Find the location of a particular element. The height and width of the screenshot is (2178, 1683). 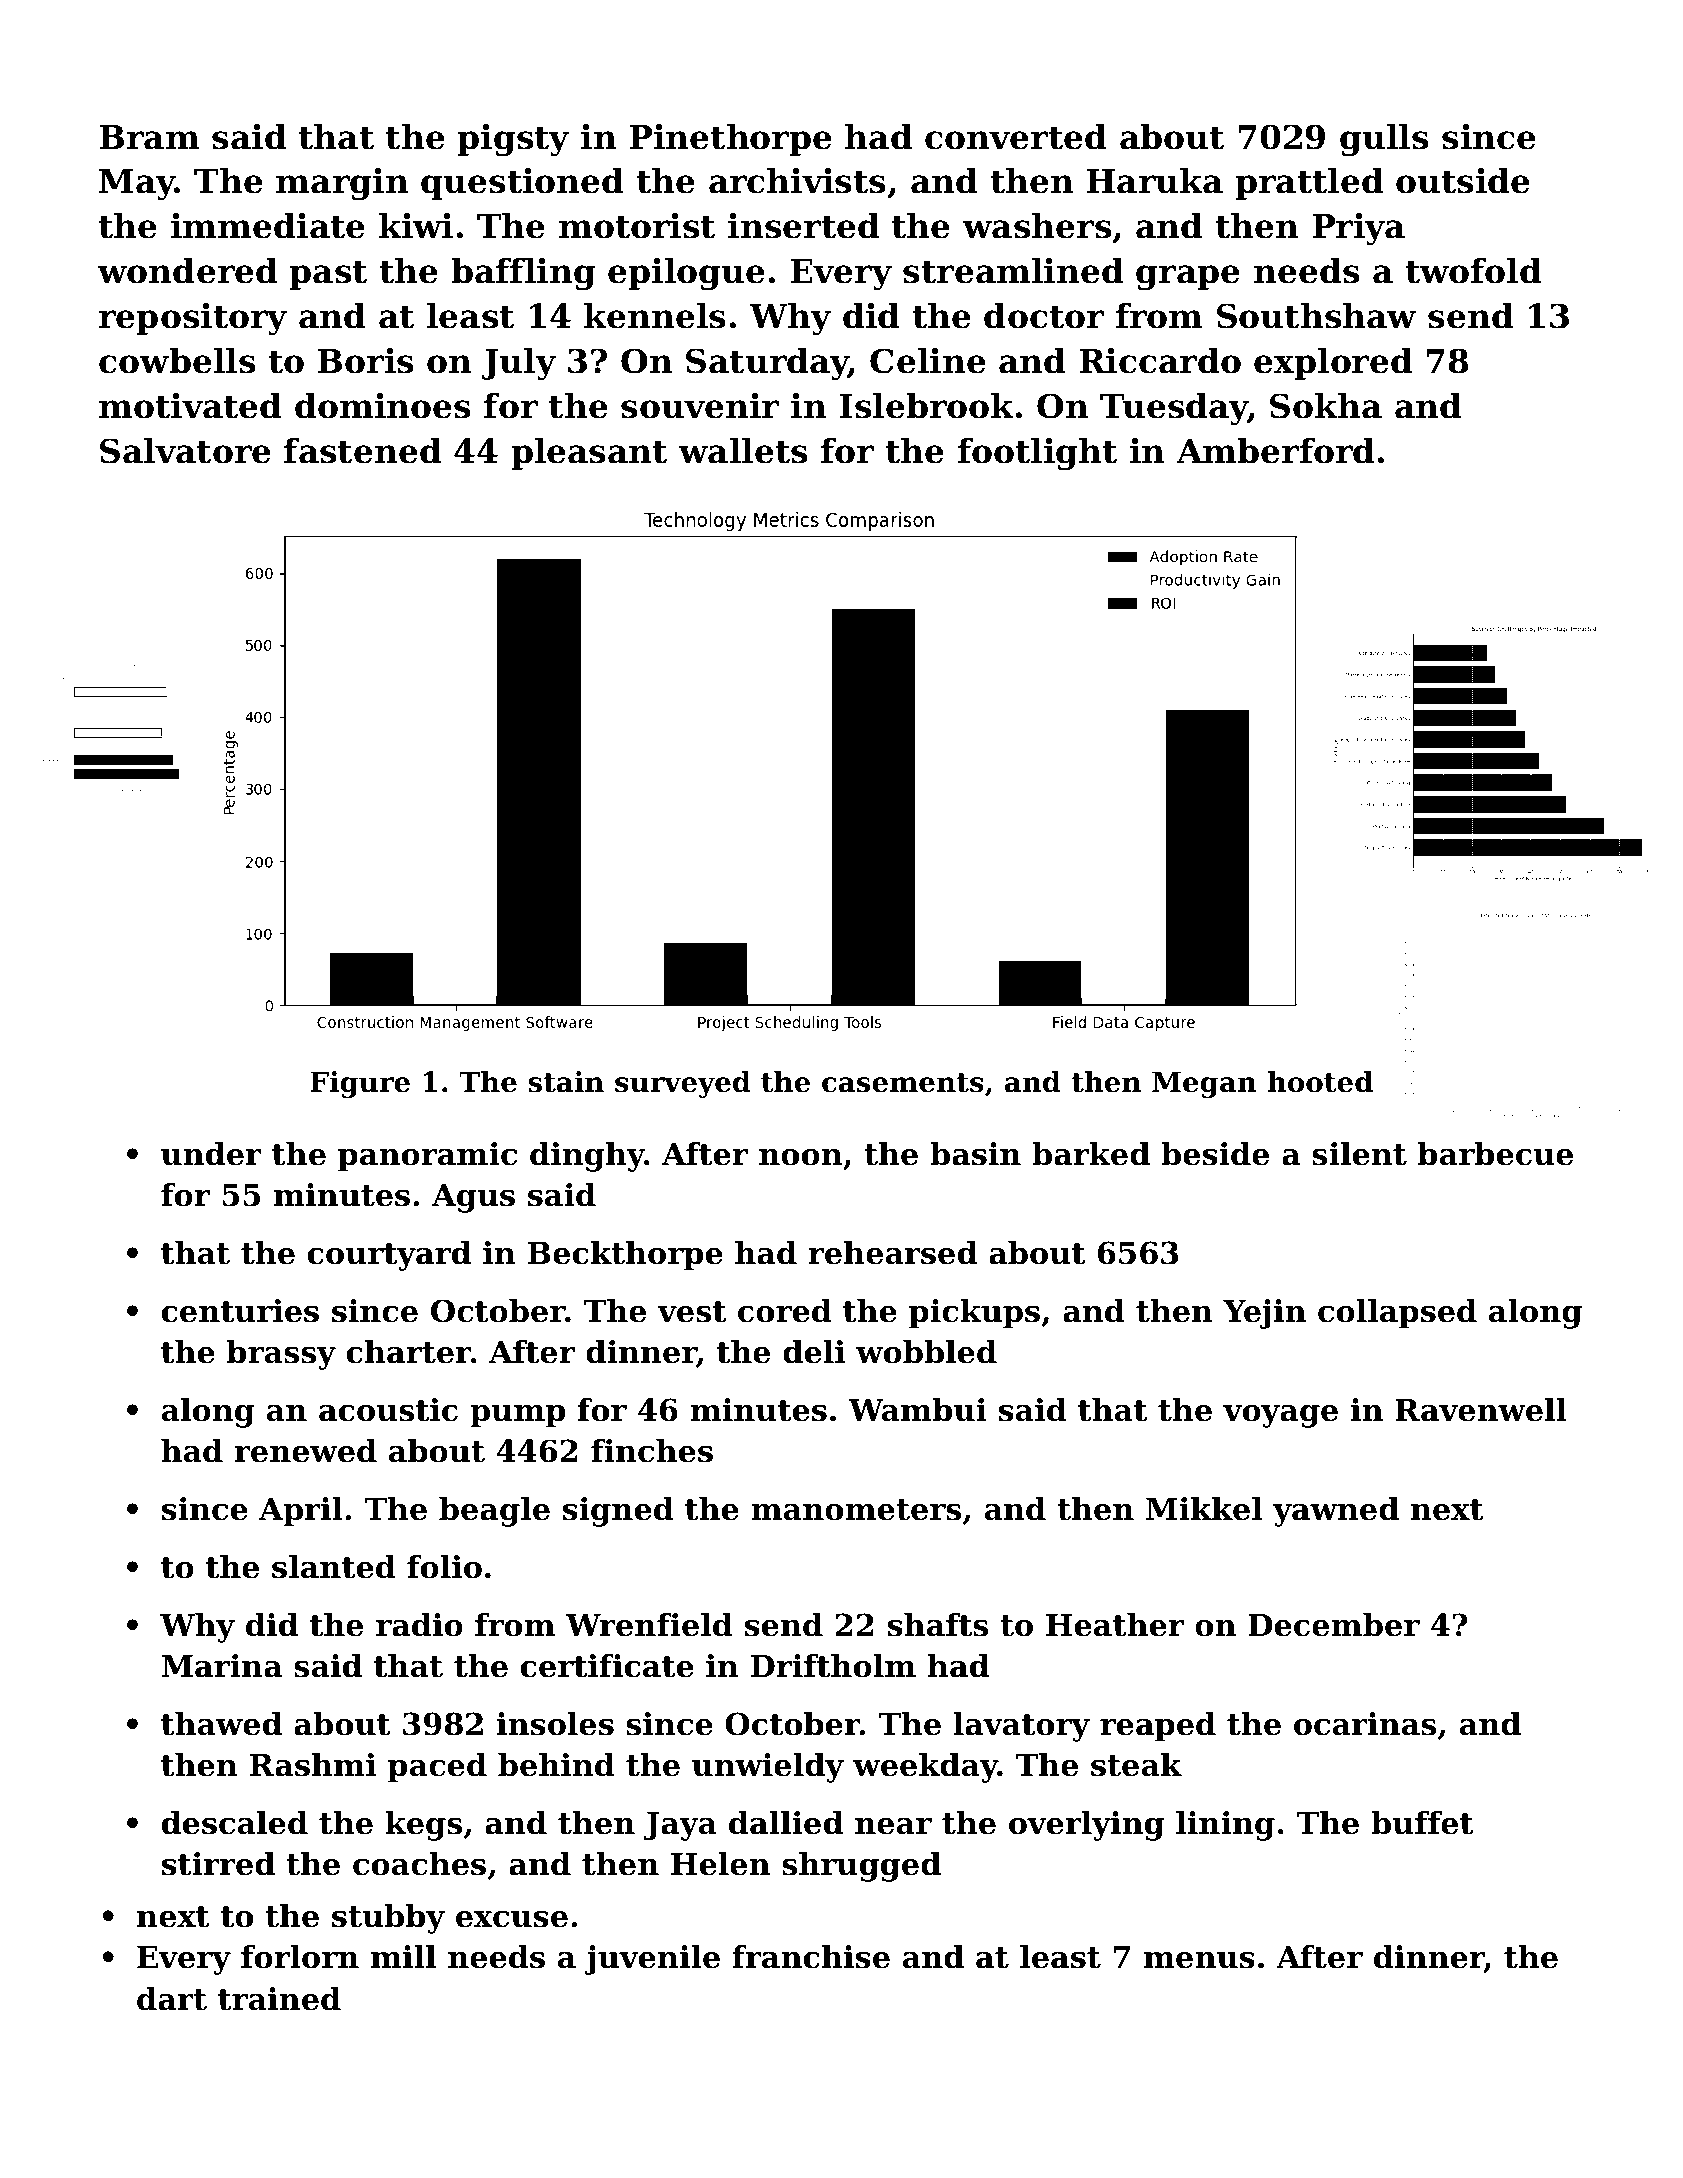

gulls is located at coordinates (1384, 140).
